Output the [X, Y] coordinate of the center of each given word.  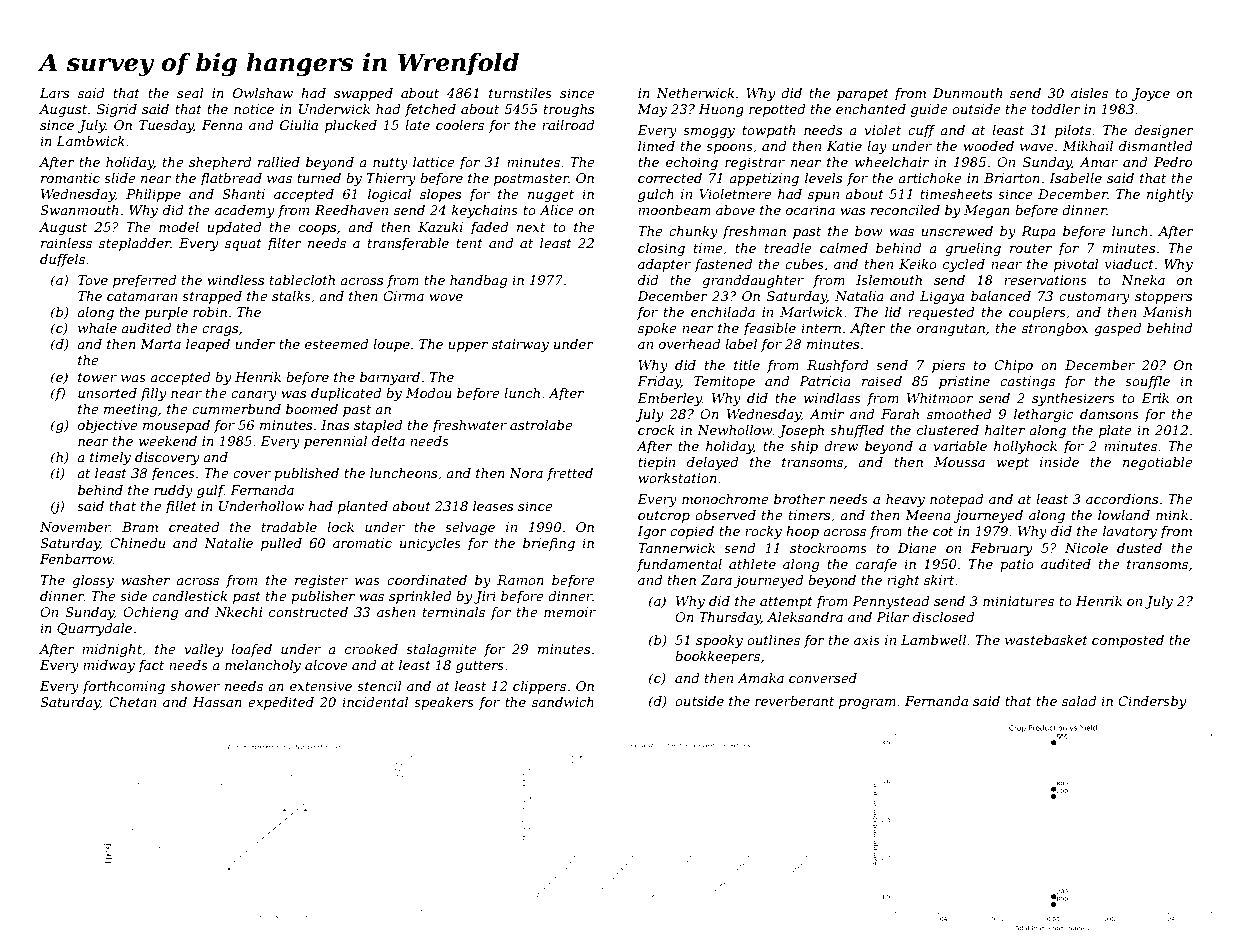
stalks [291, 296]
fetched [430, 110]
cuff [922, 131]
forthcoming [123, 687]
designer [1164, 131]
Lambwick [90, 141]
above [735, 210]
